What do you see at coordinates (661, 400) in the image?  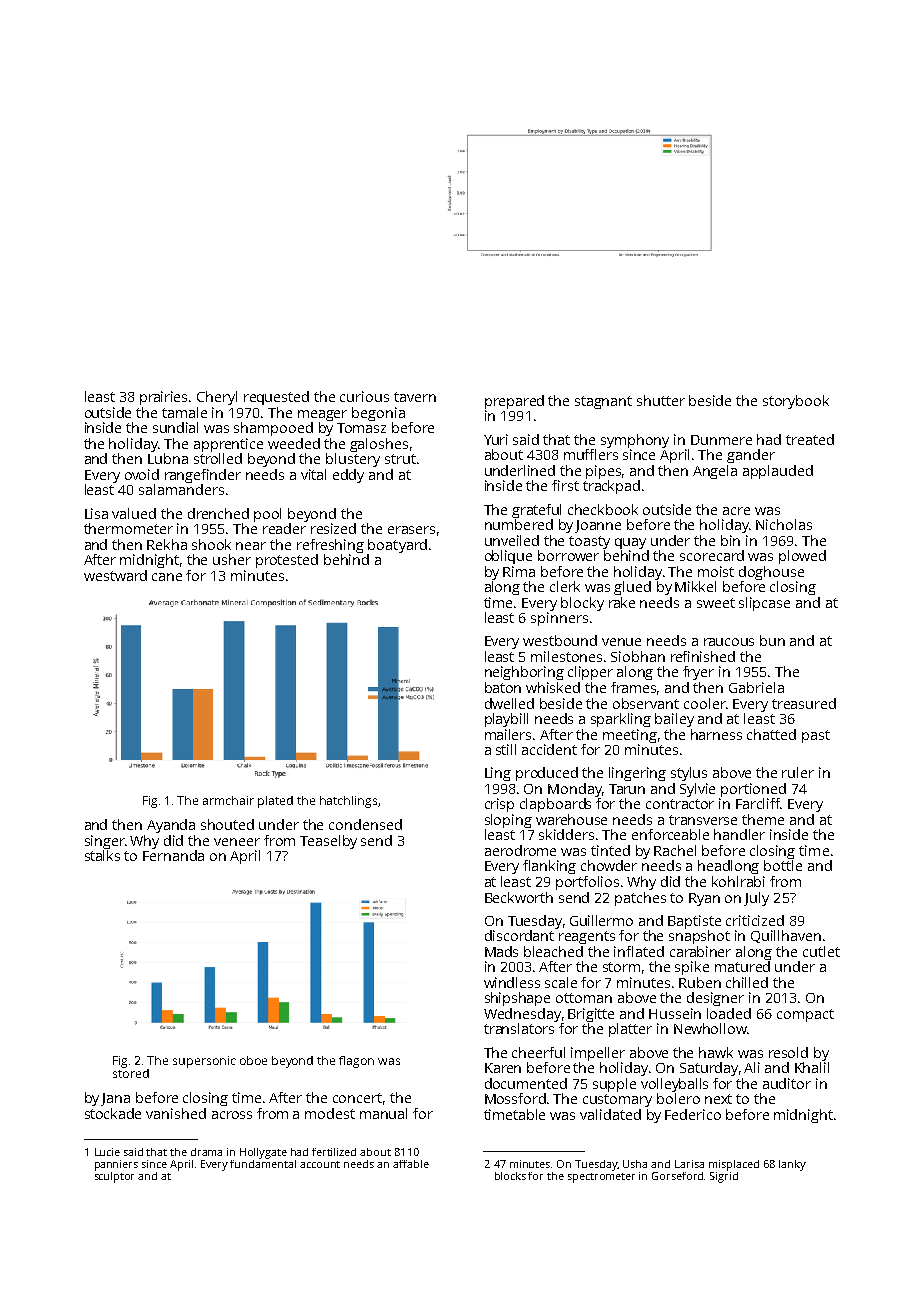 I see `shutter` at bounding box center [661, 400].
